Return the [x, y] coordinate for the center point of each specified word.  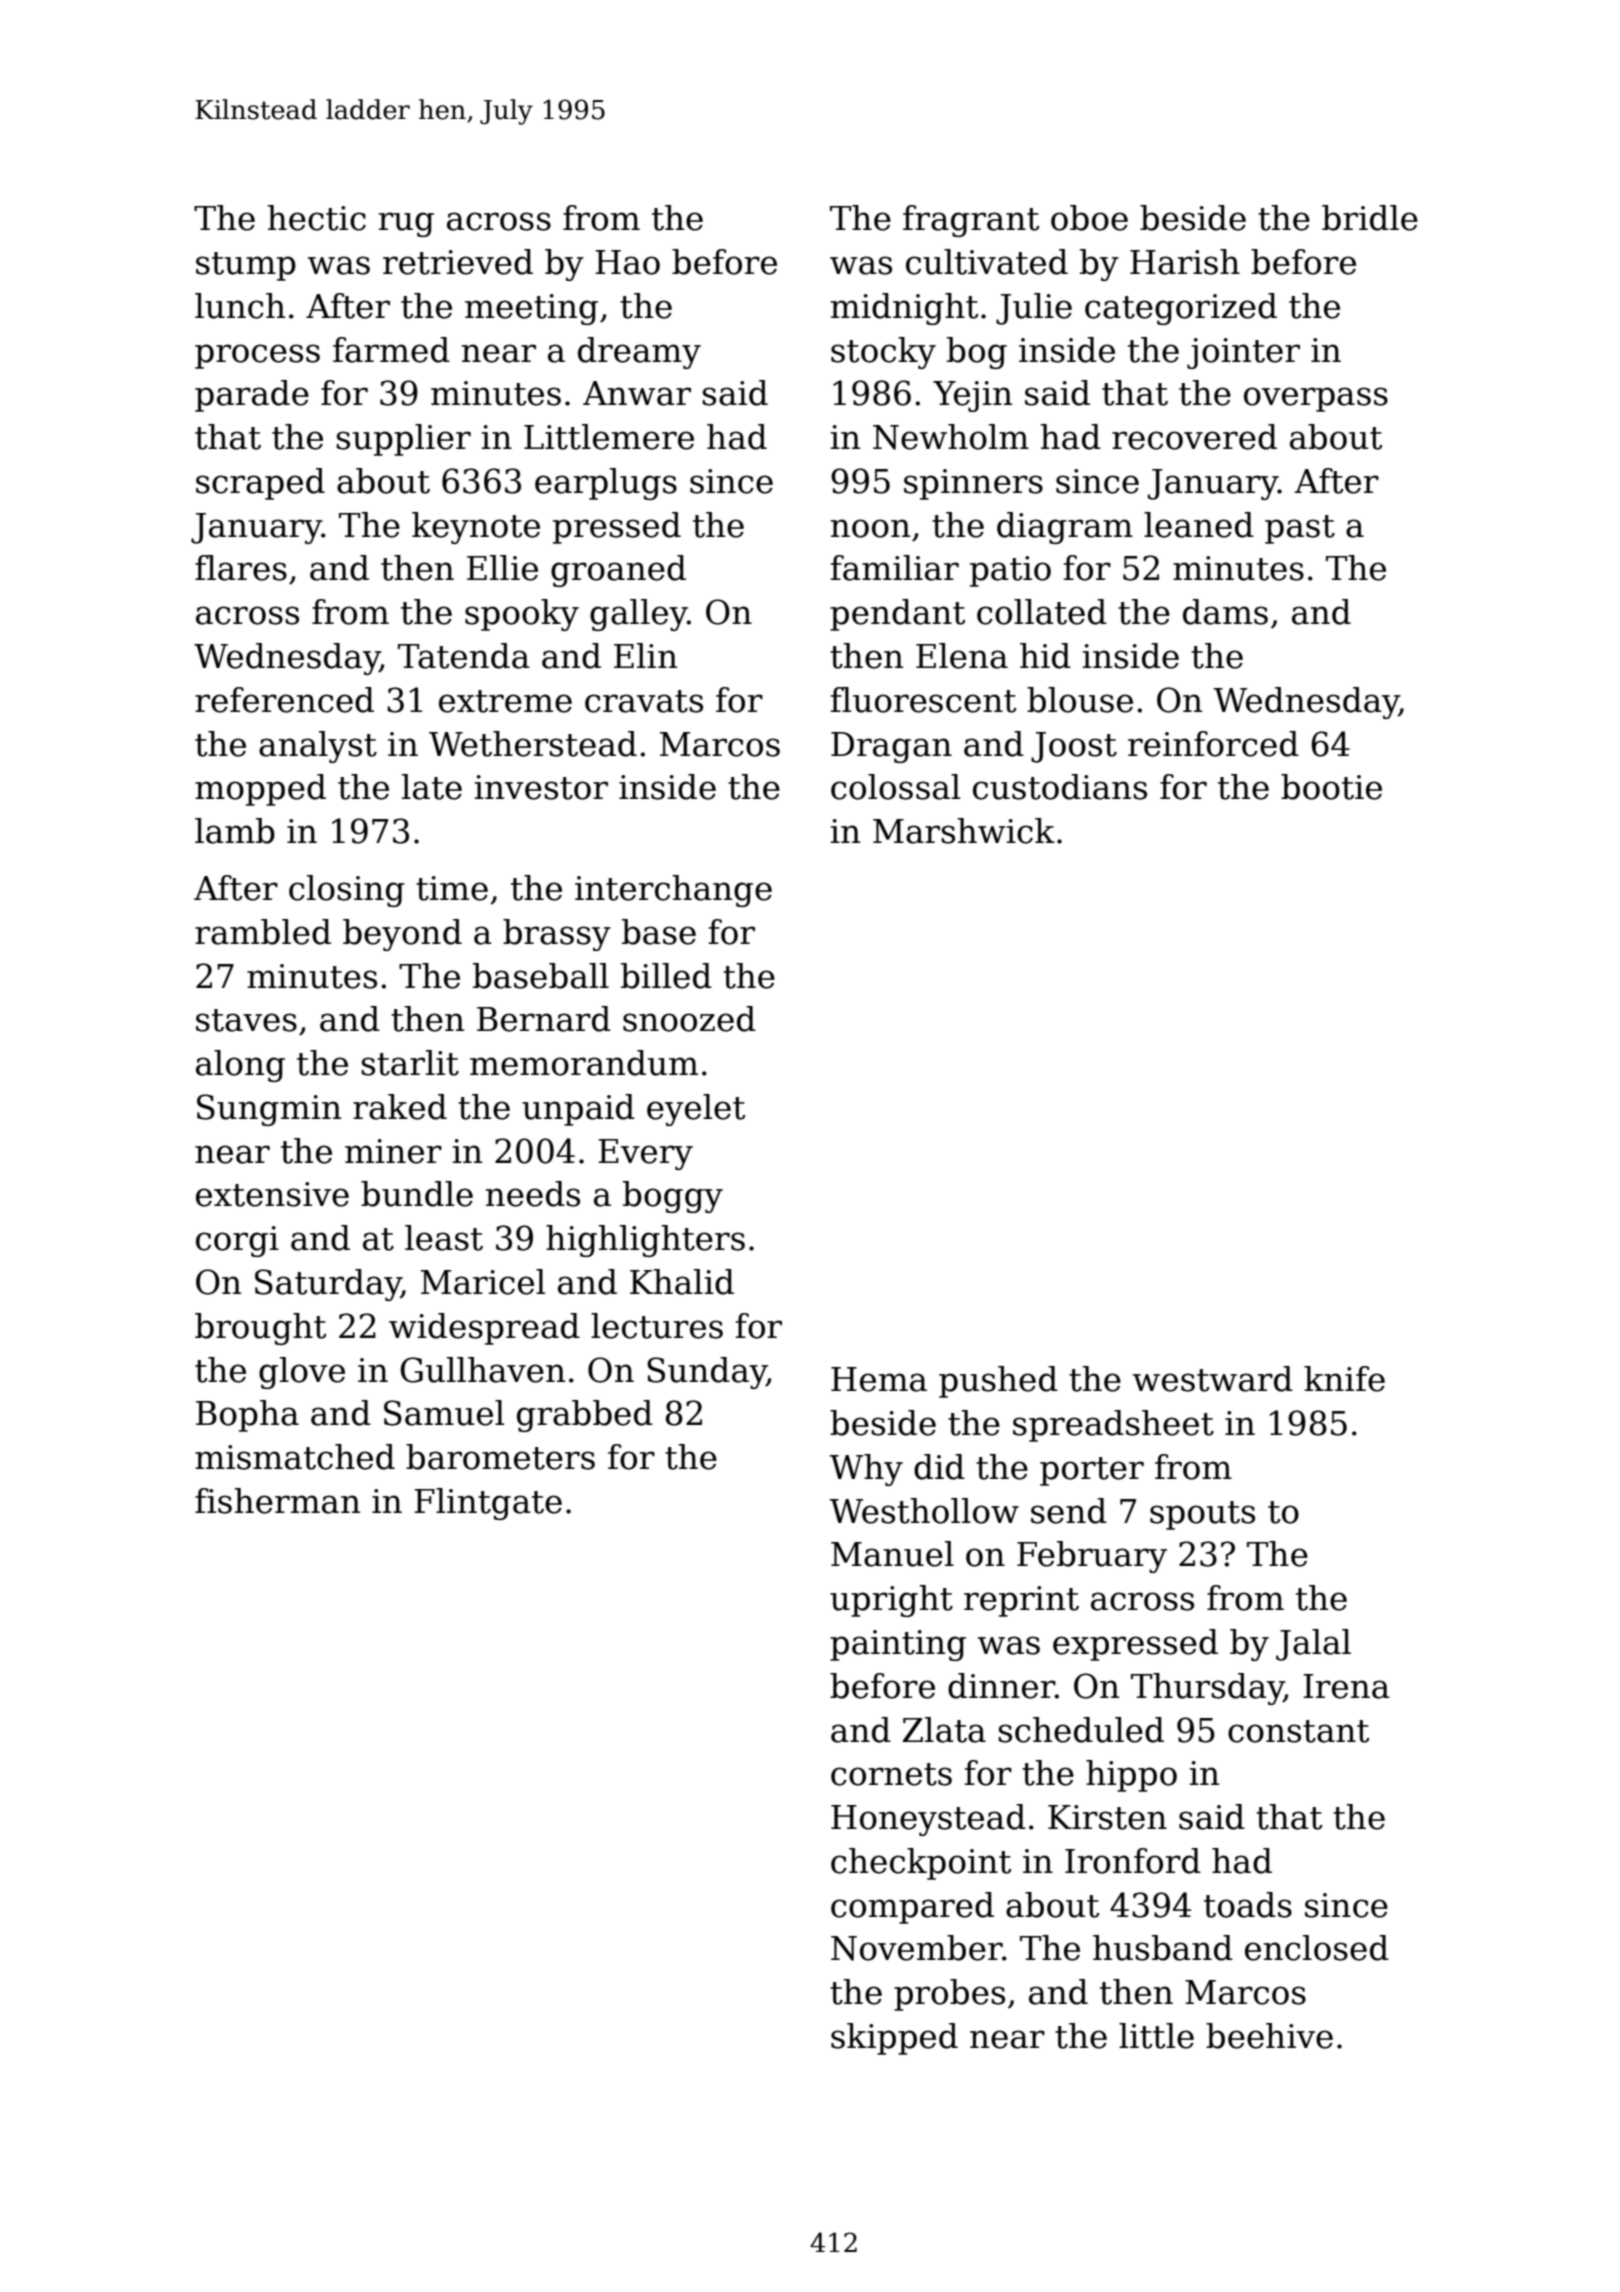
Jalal [1313, 1645]
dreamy [639, 353]
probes [949, 1995]
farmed [391, 350]
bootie [1331, 787]
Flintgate [488, 1504]
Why [866, 1470]
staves [246, 1020]
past [1300, 529]
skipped [894, 2039]
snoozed [689, 1019]
